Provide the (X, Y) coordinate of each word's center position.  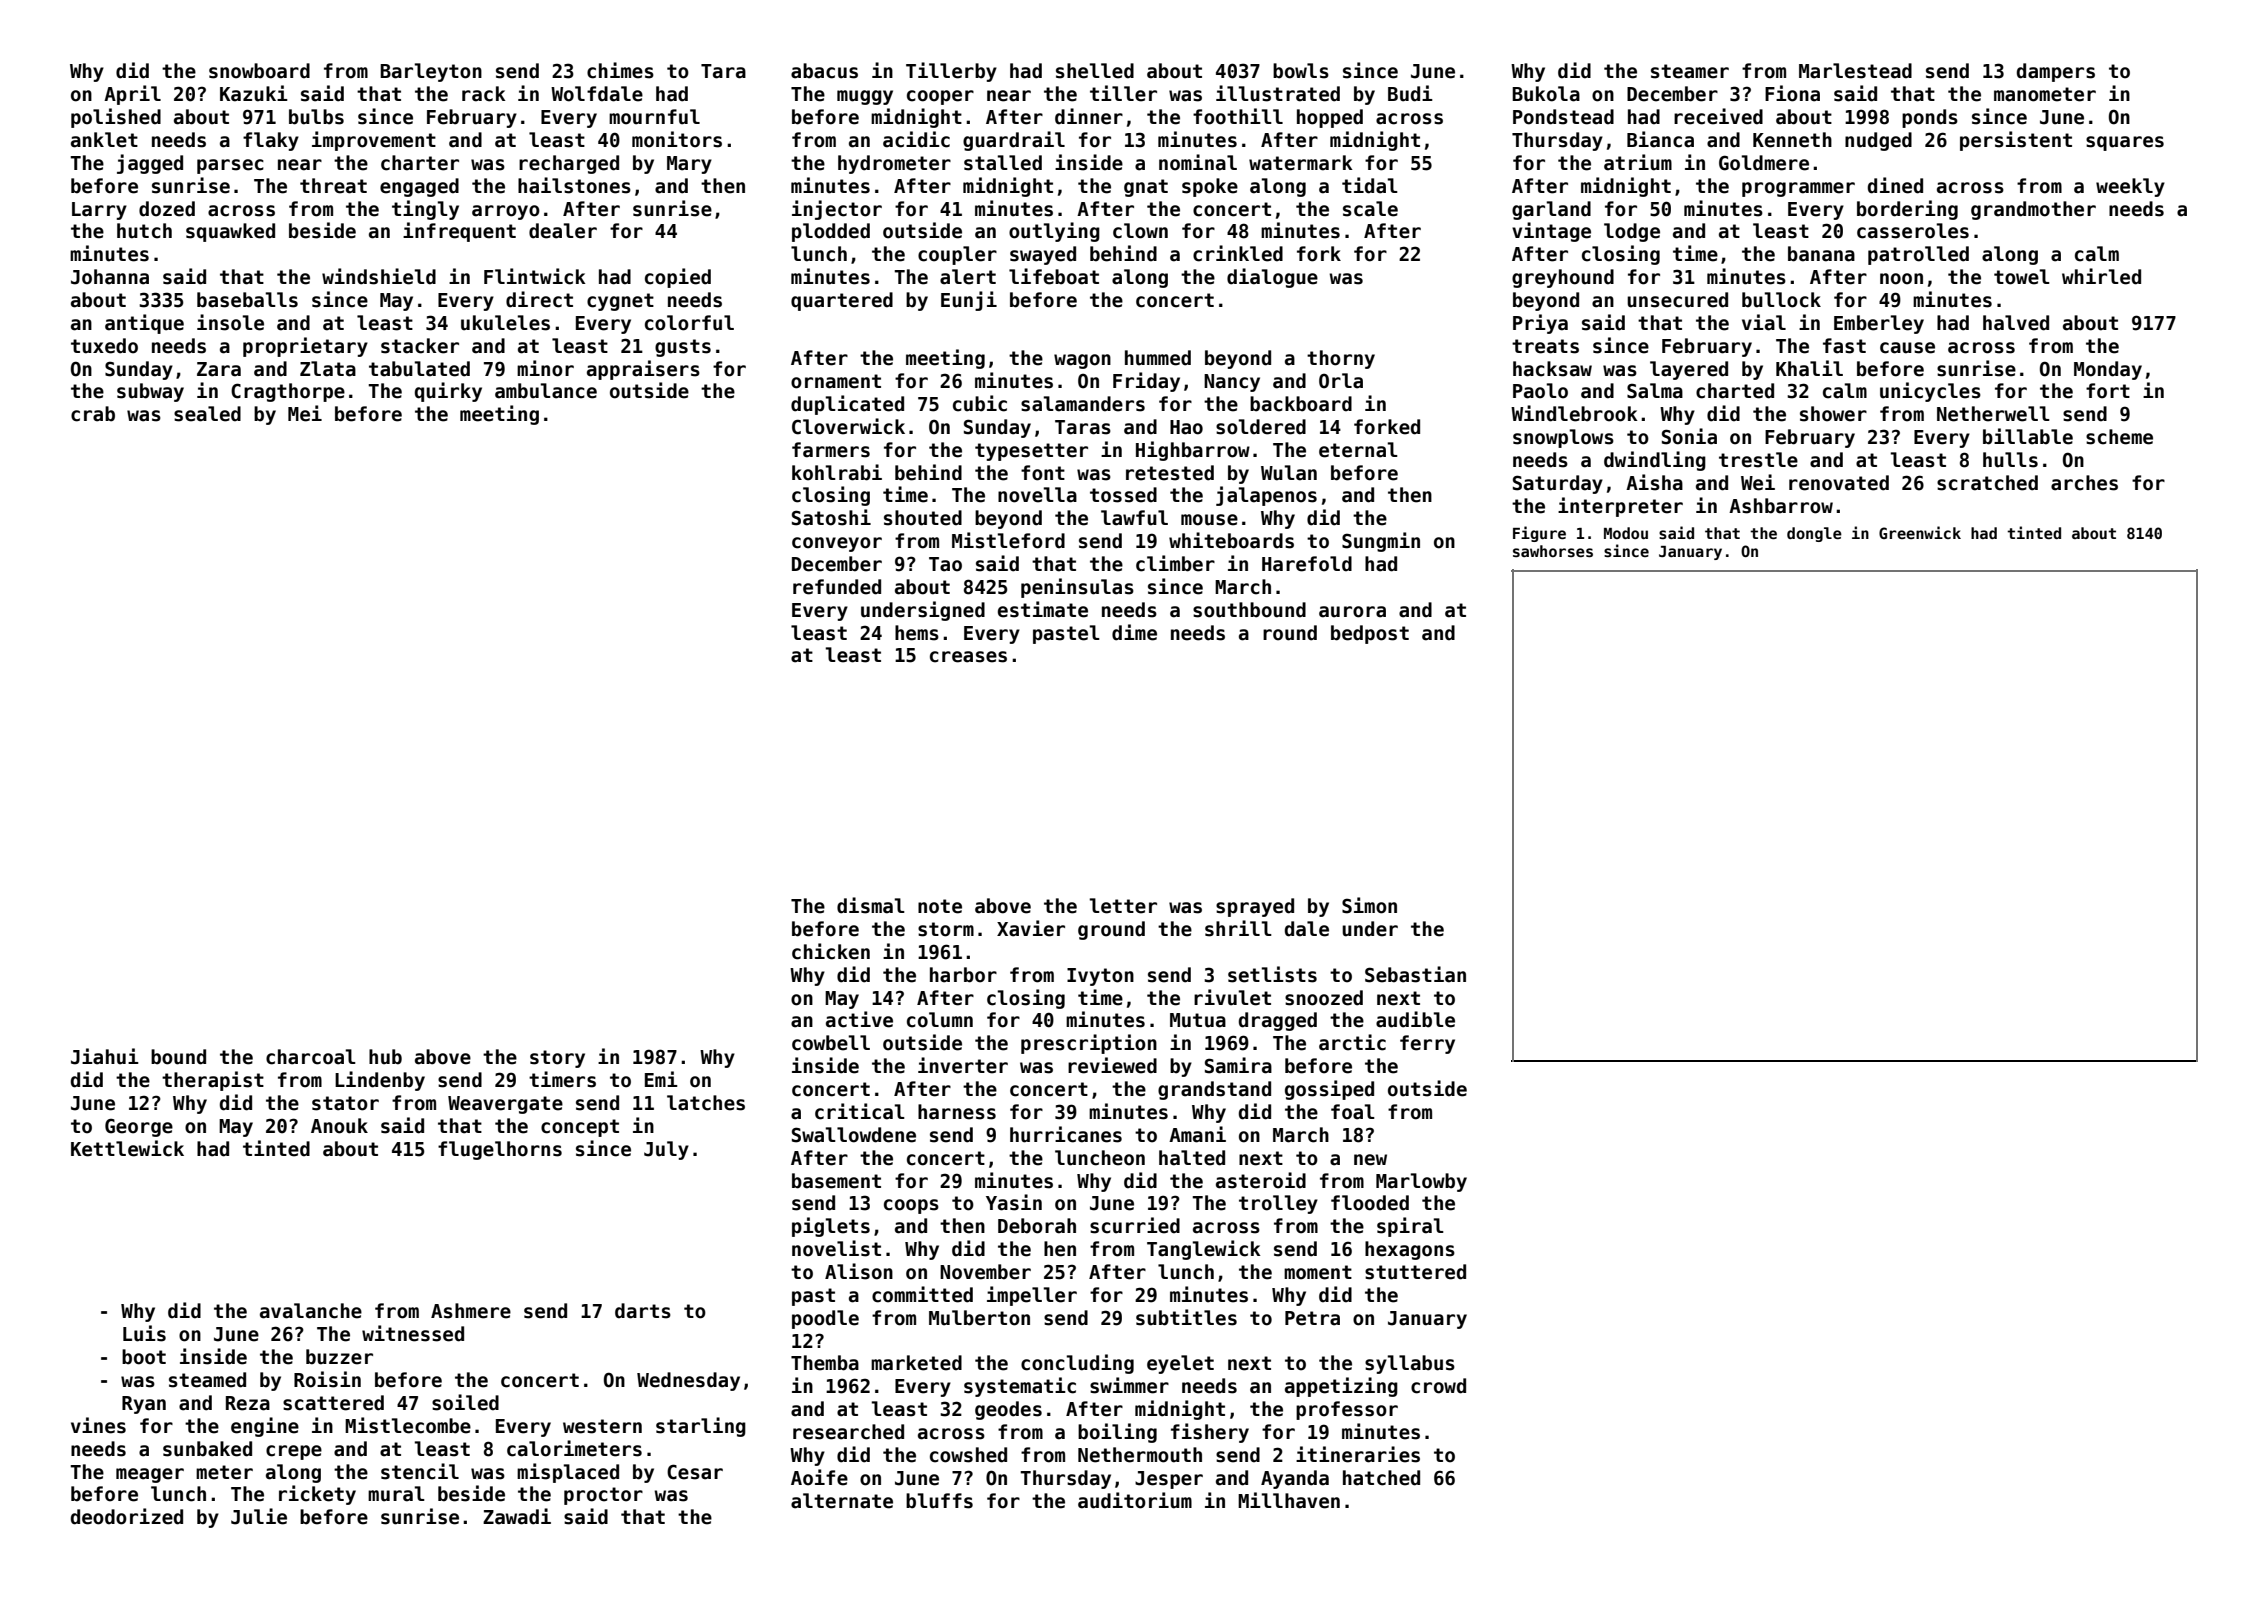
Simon (1369, 905)
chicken (831, 951)
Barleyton (431, 72)
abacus (824, 71)
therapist (213, 1081)
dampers (2056, 72)
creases (968, 657)
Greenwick (1920, 532)
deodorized (127, 1516)
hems (917, 633)
